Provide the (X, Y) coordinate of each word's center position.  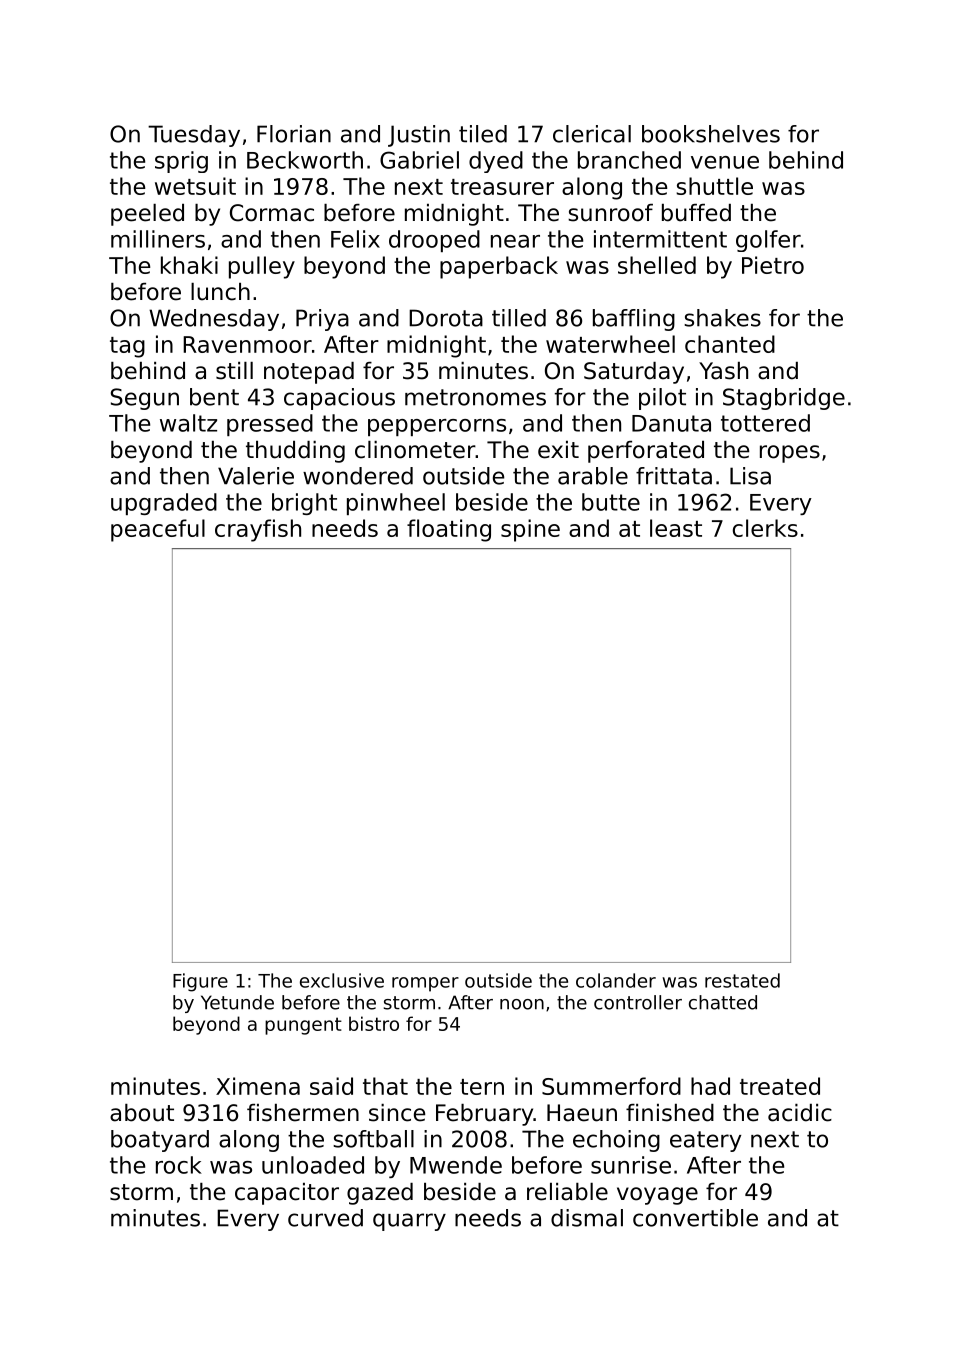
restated (742, 980)
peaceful (158, 530)
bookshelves (711, 134)
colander (616, 980)
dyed (496, 162)
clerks (765, 528)
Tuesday (194, 136)
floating (449, 530)
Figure (200, 982)
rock (179, 1165)
